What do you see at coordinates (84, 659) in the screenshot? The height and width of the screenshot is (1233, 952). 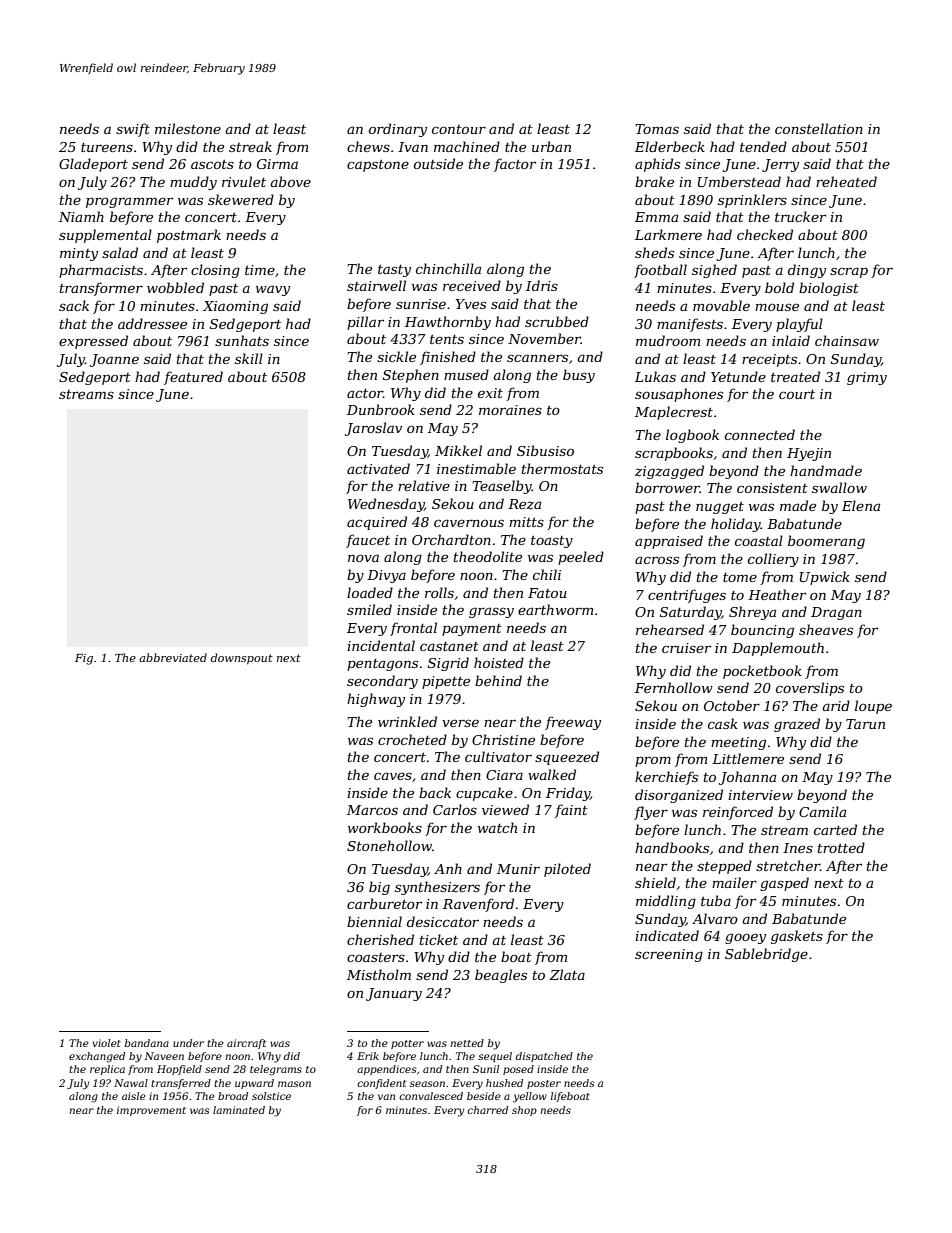 I see `Fig` at bounding box center [84, 659].
